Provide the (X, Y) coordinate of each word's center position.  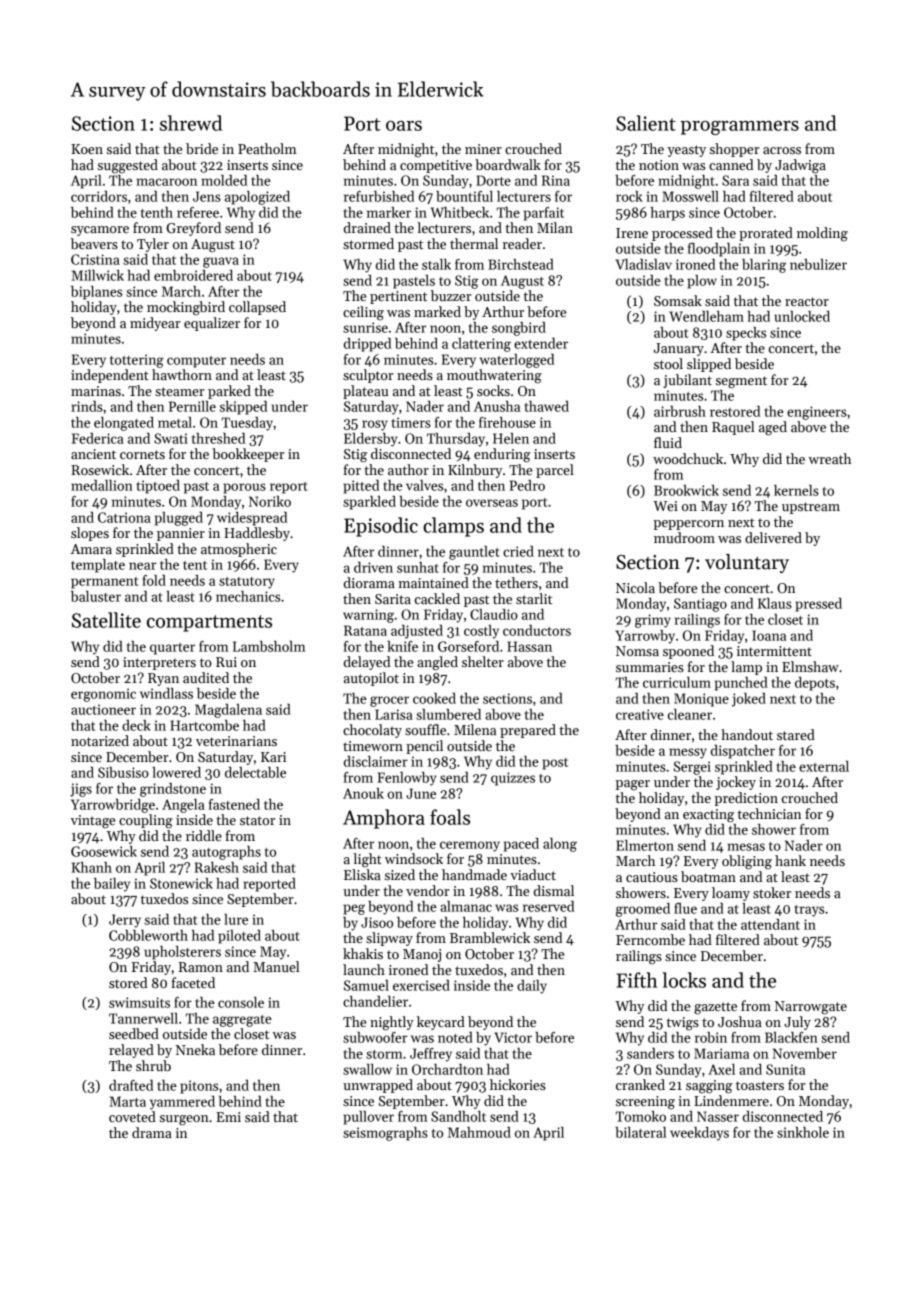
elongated (124, 424)
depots (815, 684)
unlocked (802, 316)
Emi (228, 1117)
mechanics (248, 596)
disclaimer (376, 761)
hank (790, 860)
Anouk (363, 793)
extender (541, 343)
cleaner (690, 714)
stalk (436, 264)
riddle (204, 835)
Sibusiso (123, 772)
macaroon (167, 182)
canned (731, 164)
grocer (389, 701)
